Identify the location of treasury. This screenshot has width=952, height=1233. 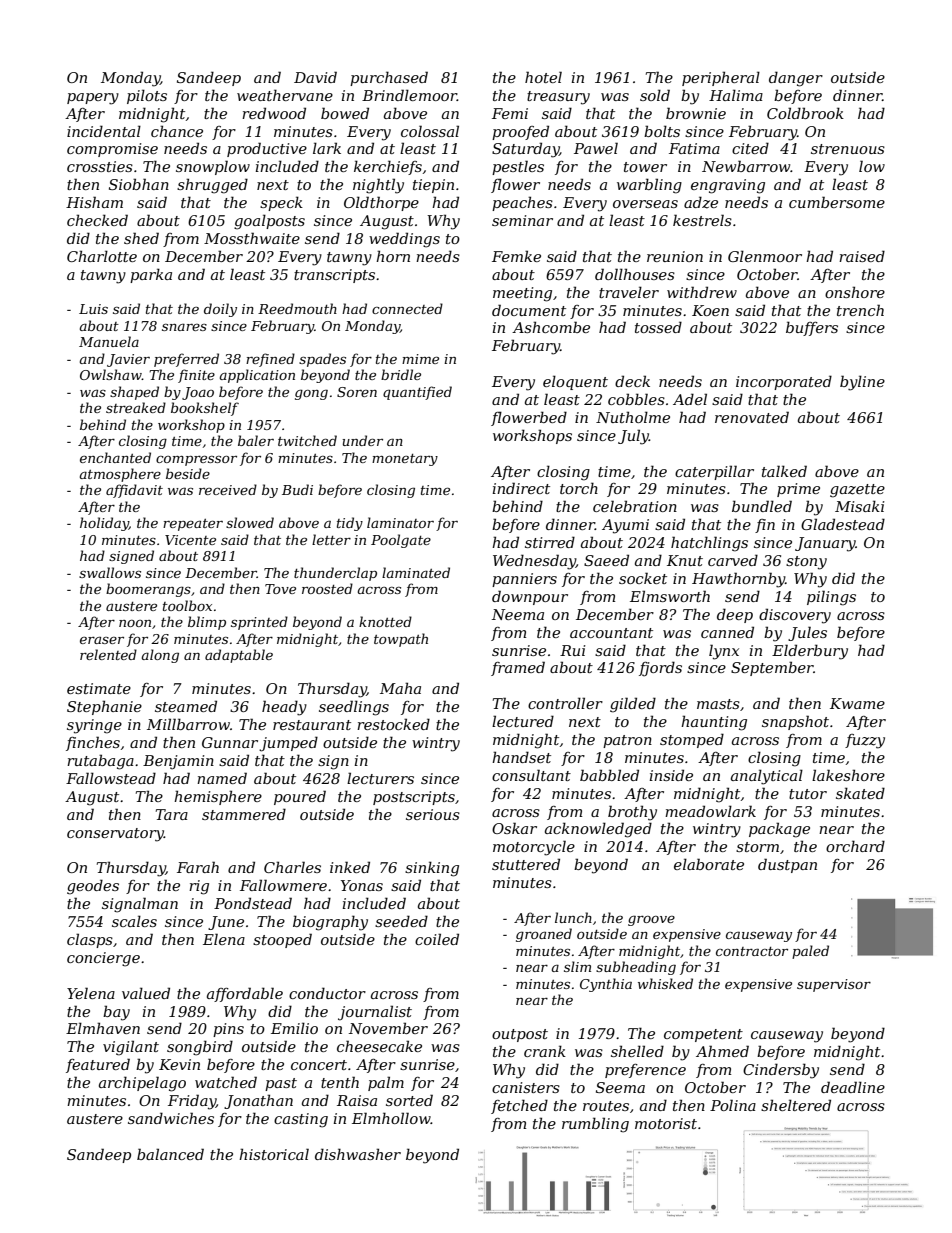
(558, 98).
